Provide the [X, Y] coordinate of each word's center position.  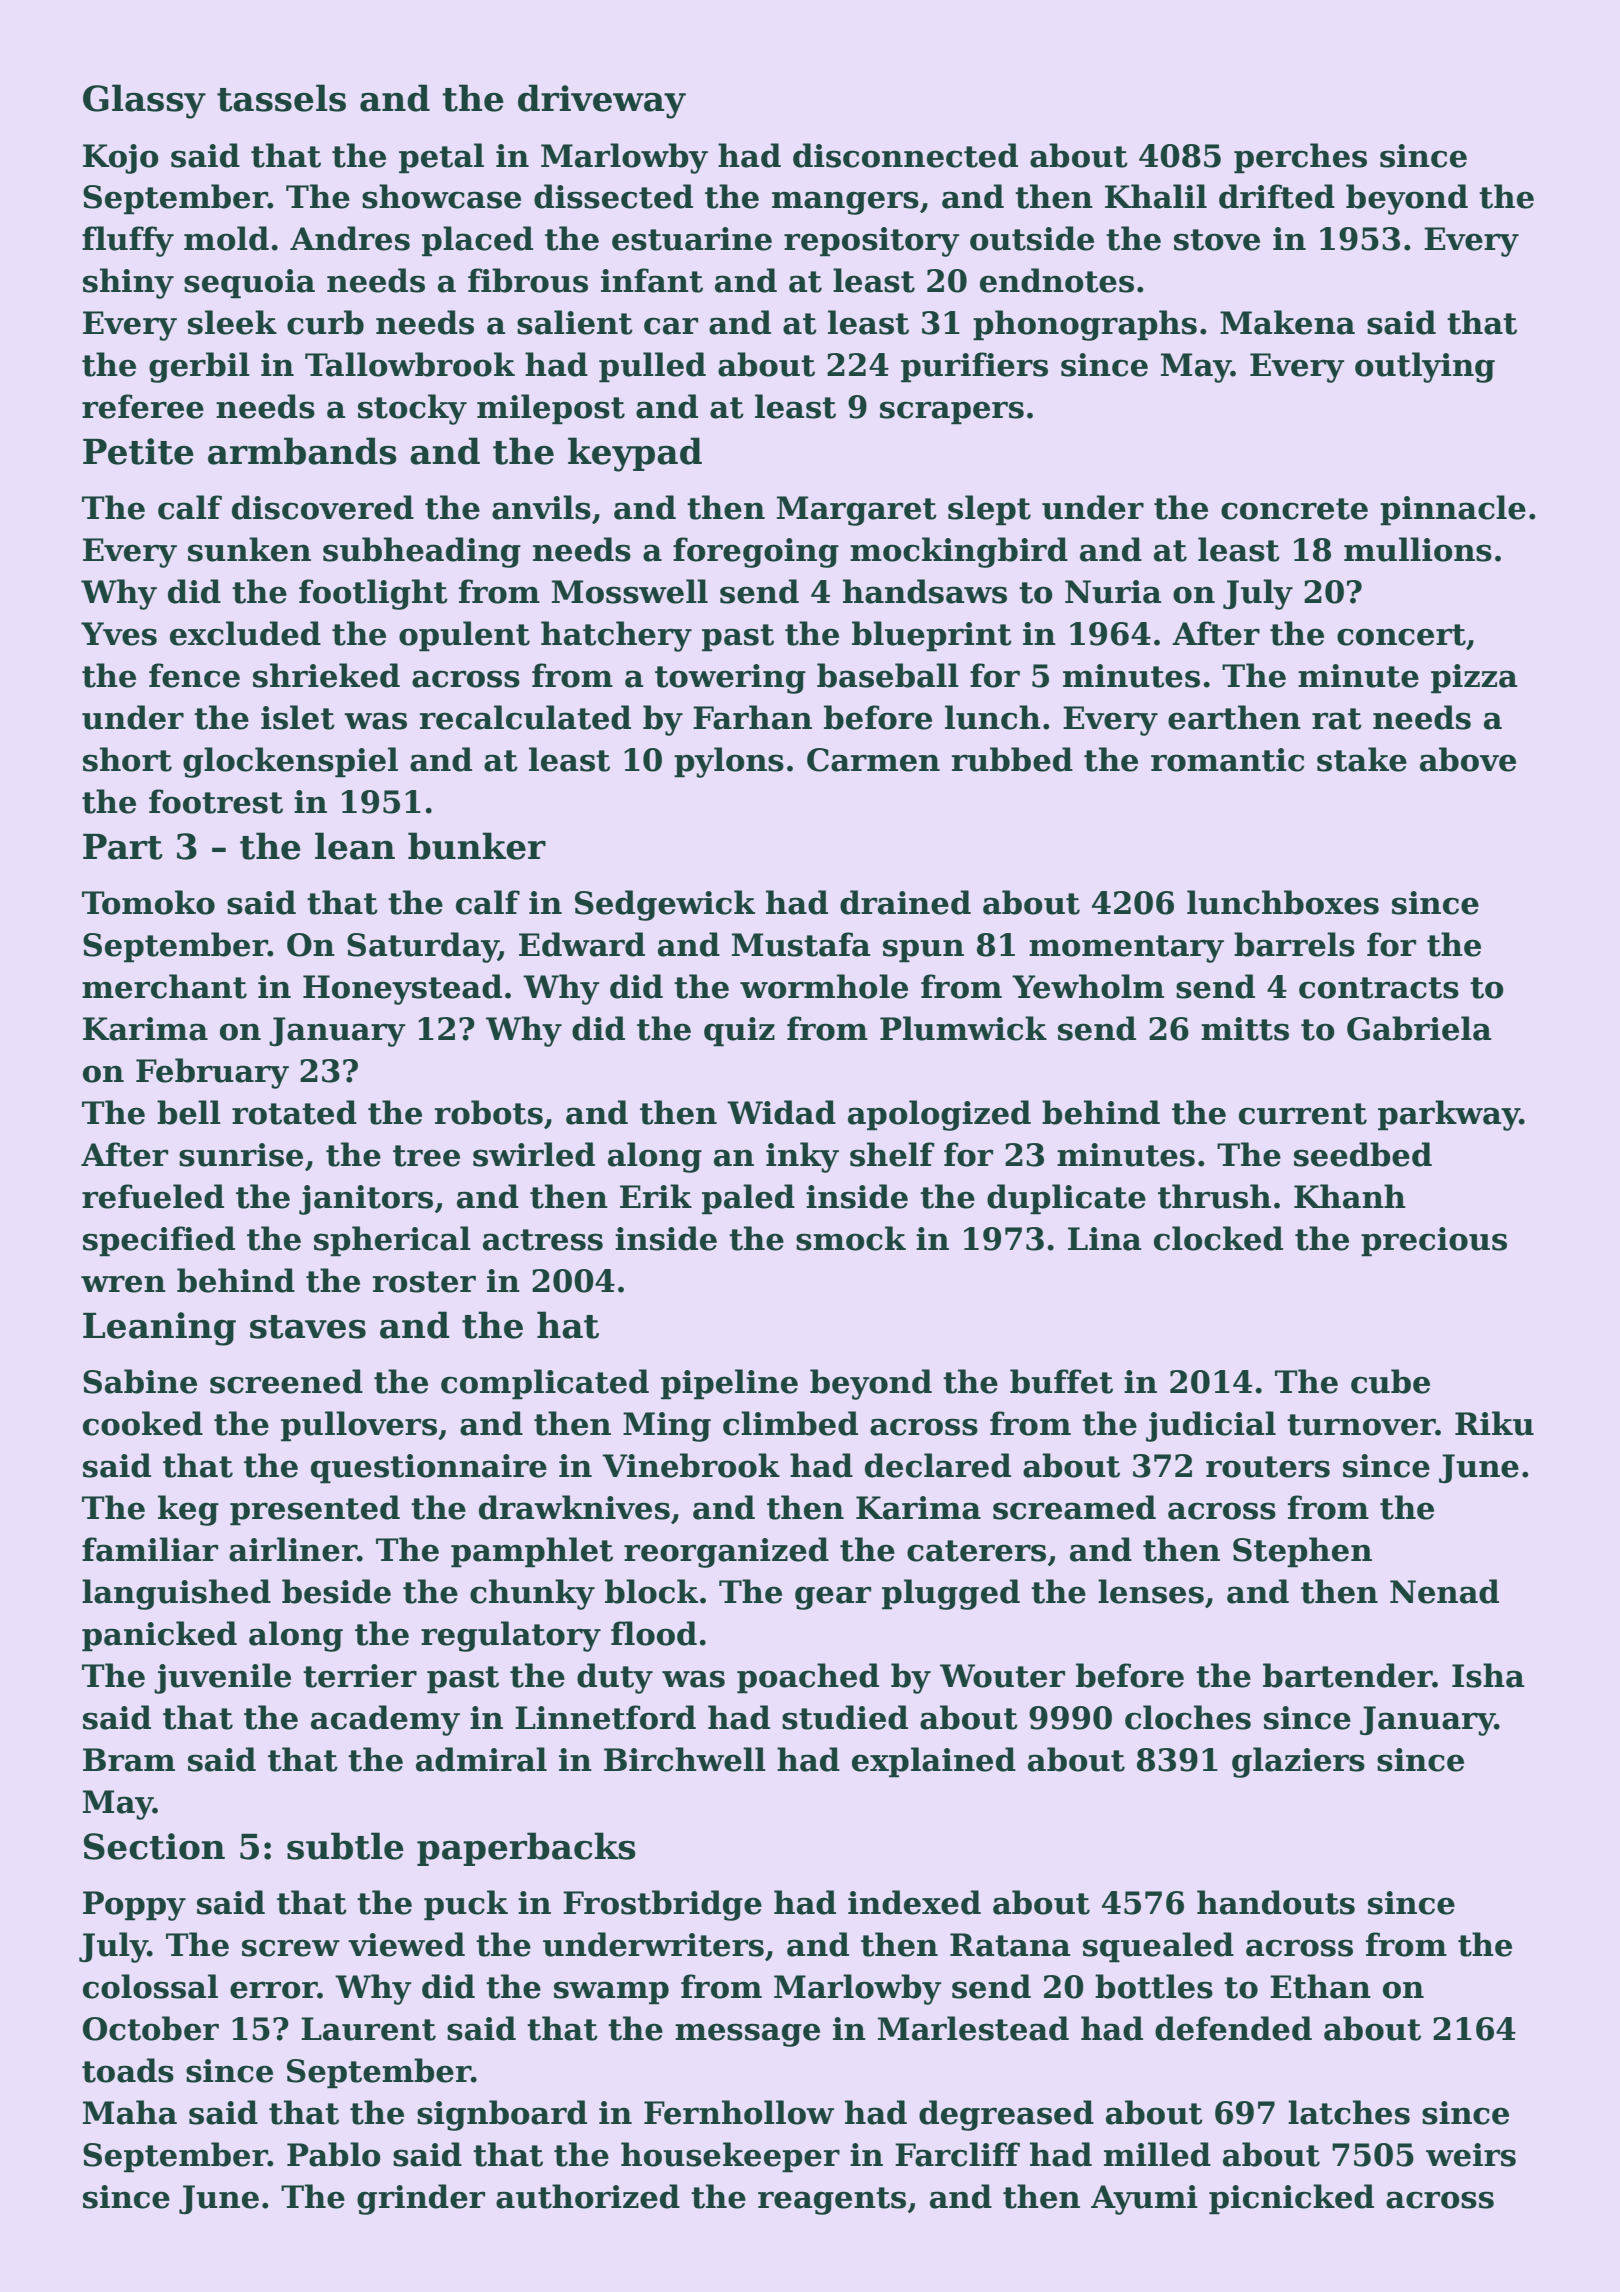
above [1468, 759]
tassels [281, 98]
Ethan [1320, 1986]
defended [1233, 2028]
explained [934, 1762]
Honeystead [402, 989]
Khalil [1156, 196]
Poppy [134, 1906]
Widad [781, 1112]
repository [872, 242]
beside [336, 1591]
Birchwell [685, 1759]
